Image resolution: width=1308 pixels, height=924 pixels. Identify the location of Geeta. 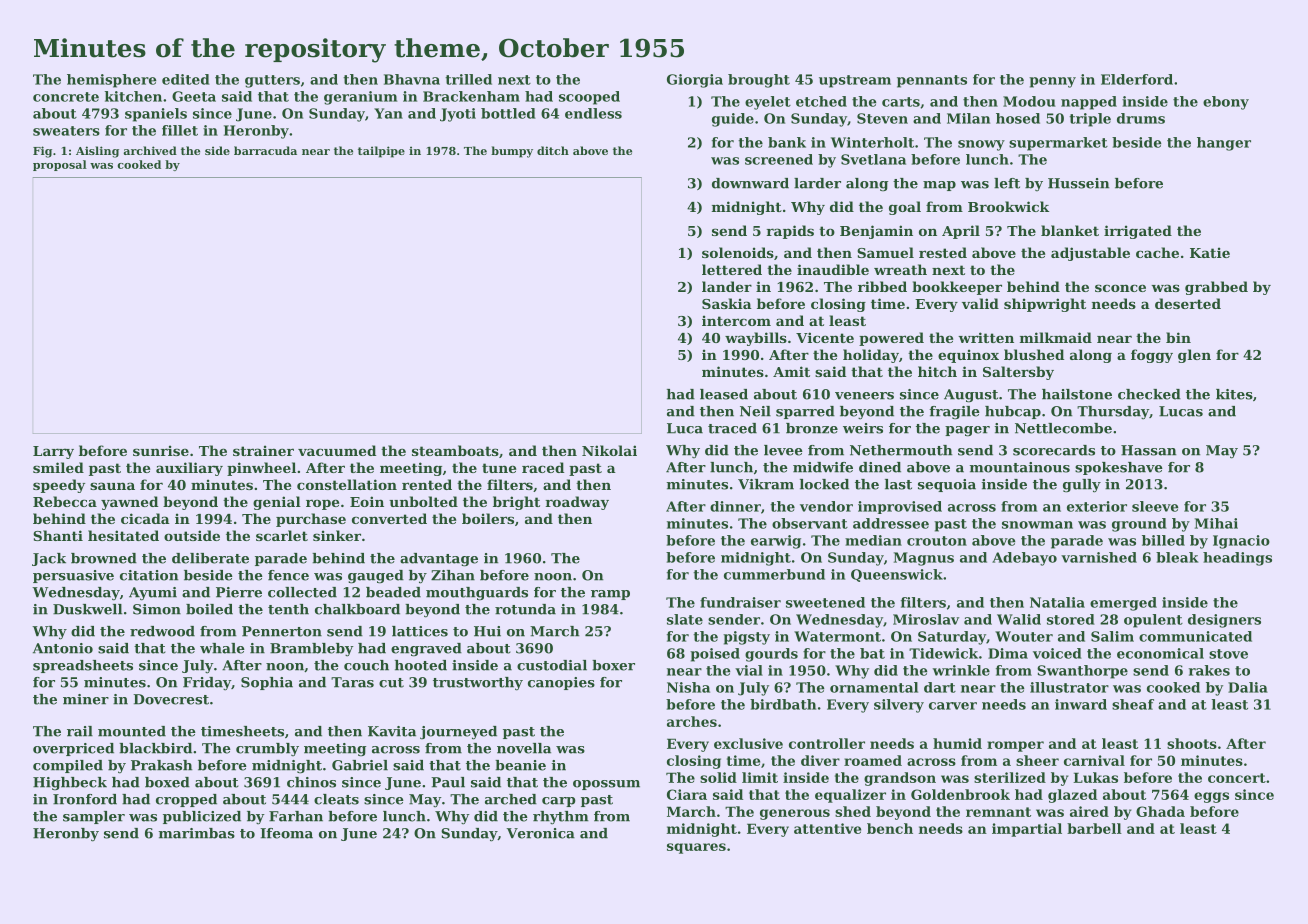
(194, 96).
